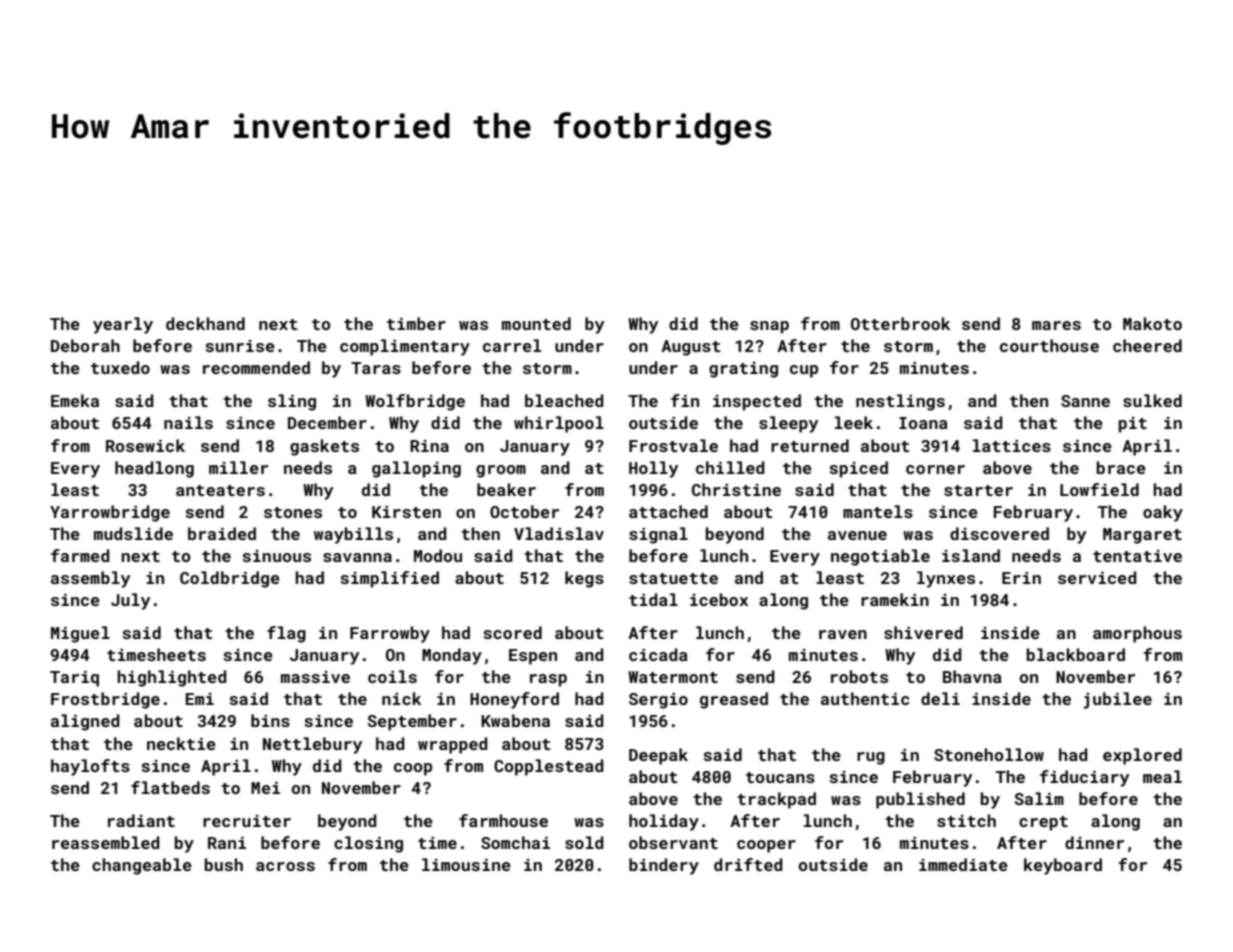 This page has height=952, width=1233. I want to click on Erin, so click(1021, 578).
